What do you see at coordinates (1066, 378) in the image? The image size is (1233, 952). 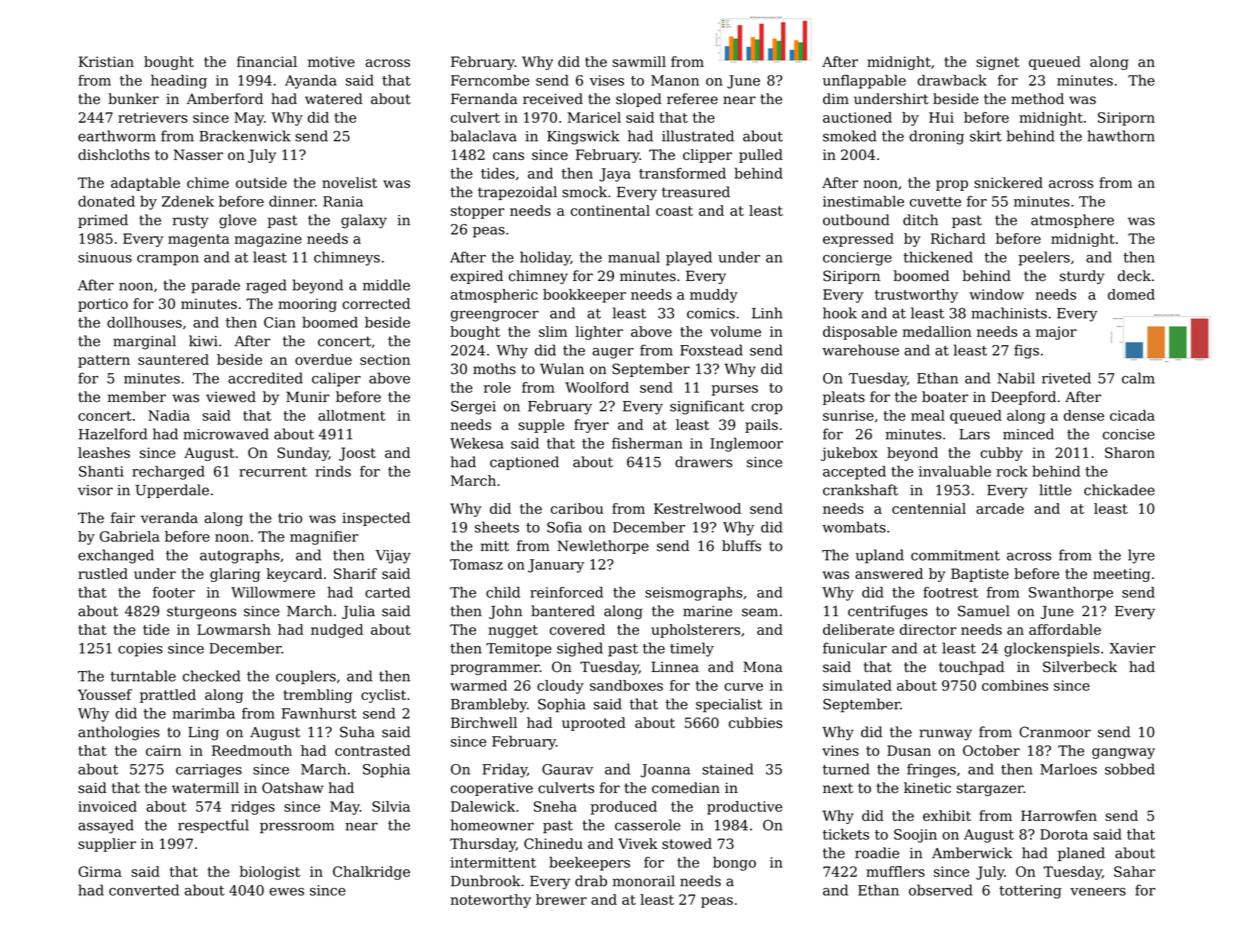 I see `riveted` at bounding box center [1066, 378].
